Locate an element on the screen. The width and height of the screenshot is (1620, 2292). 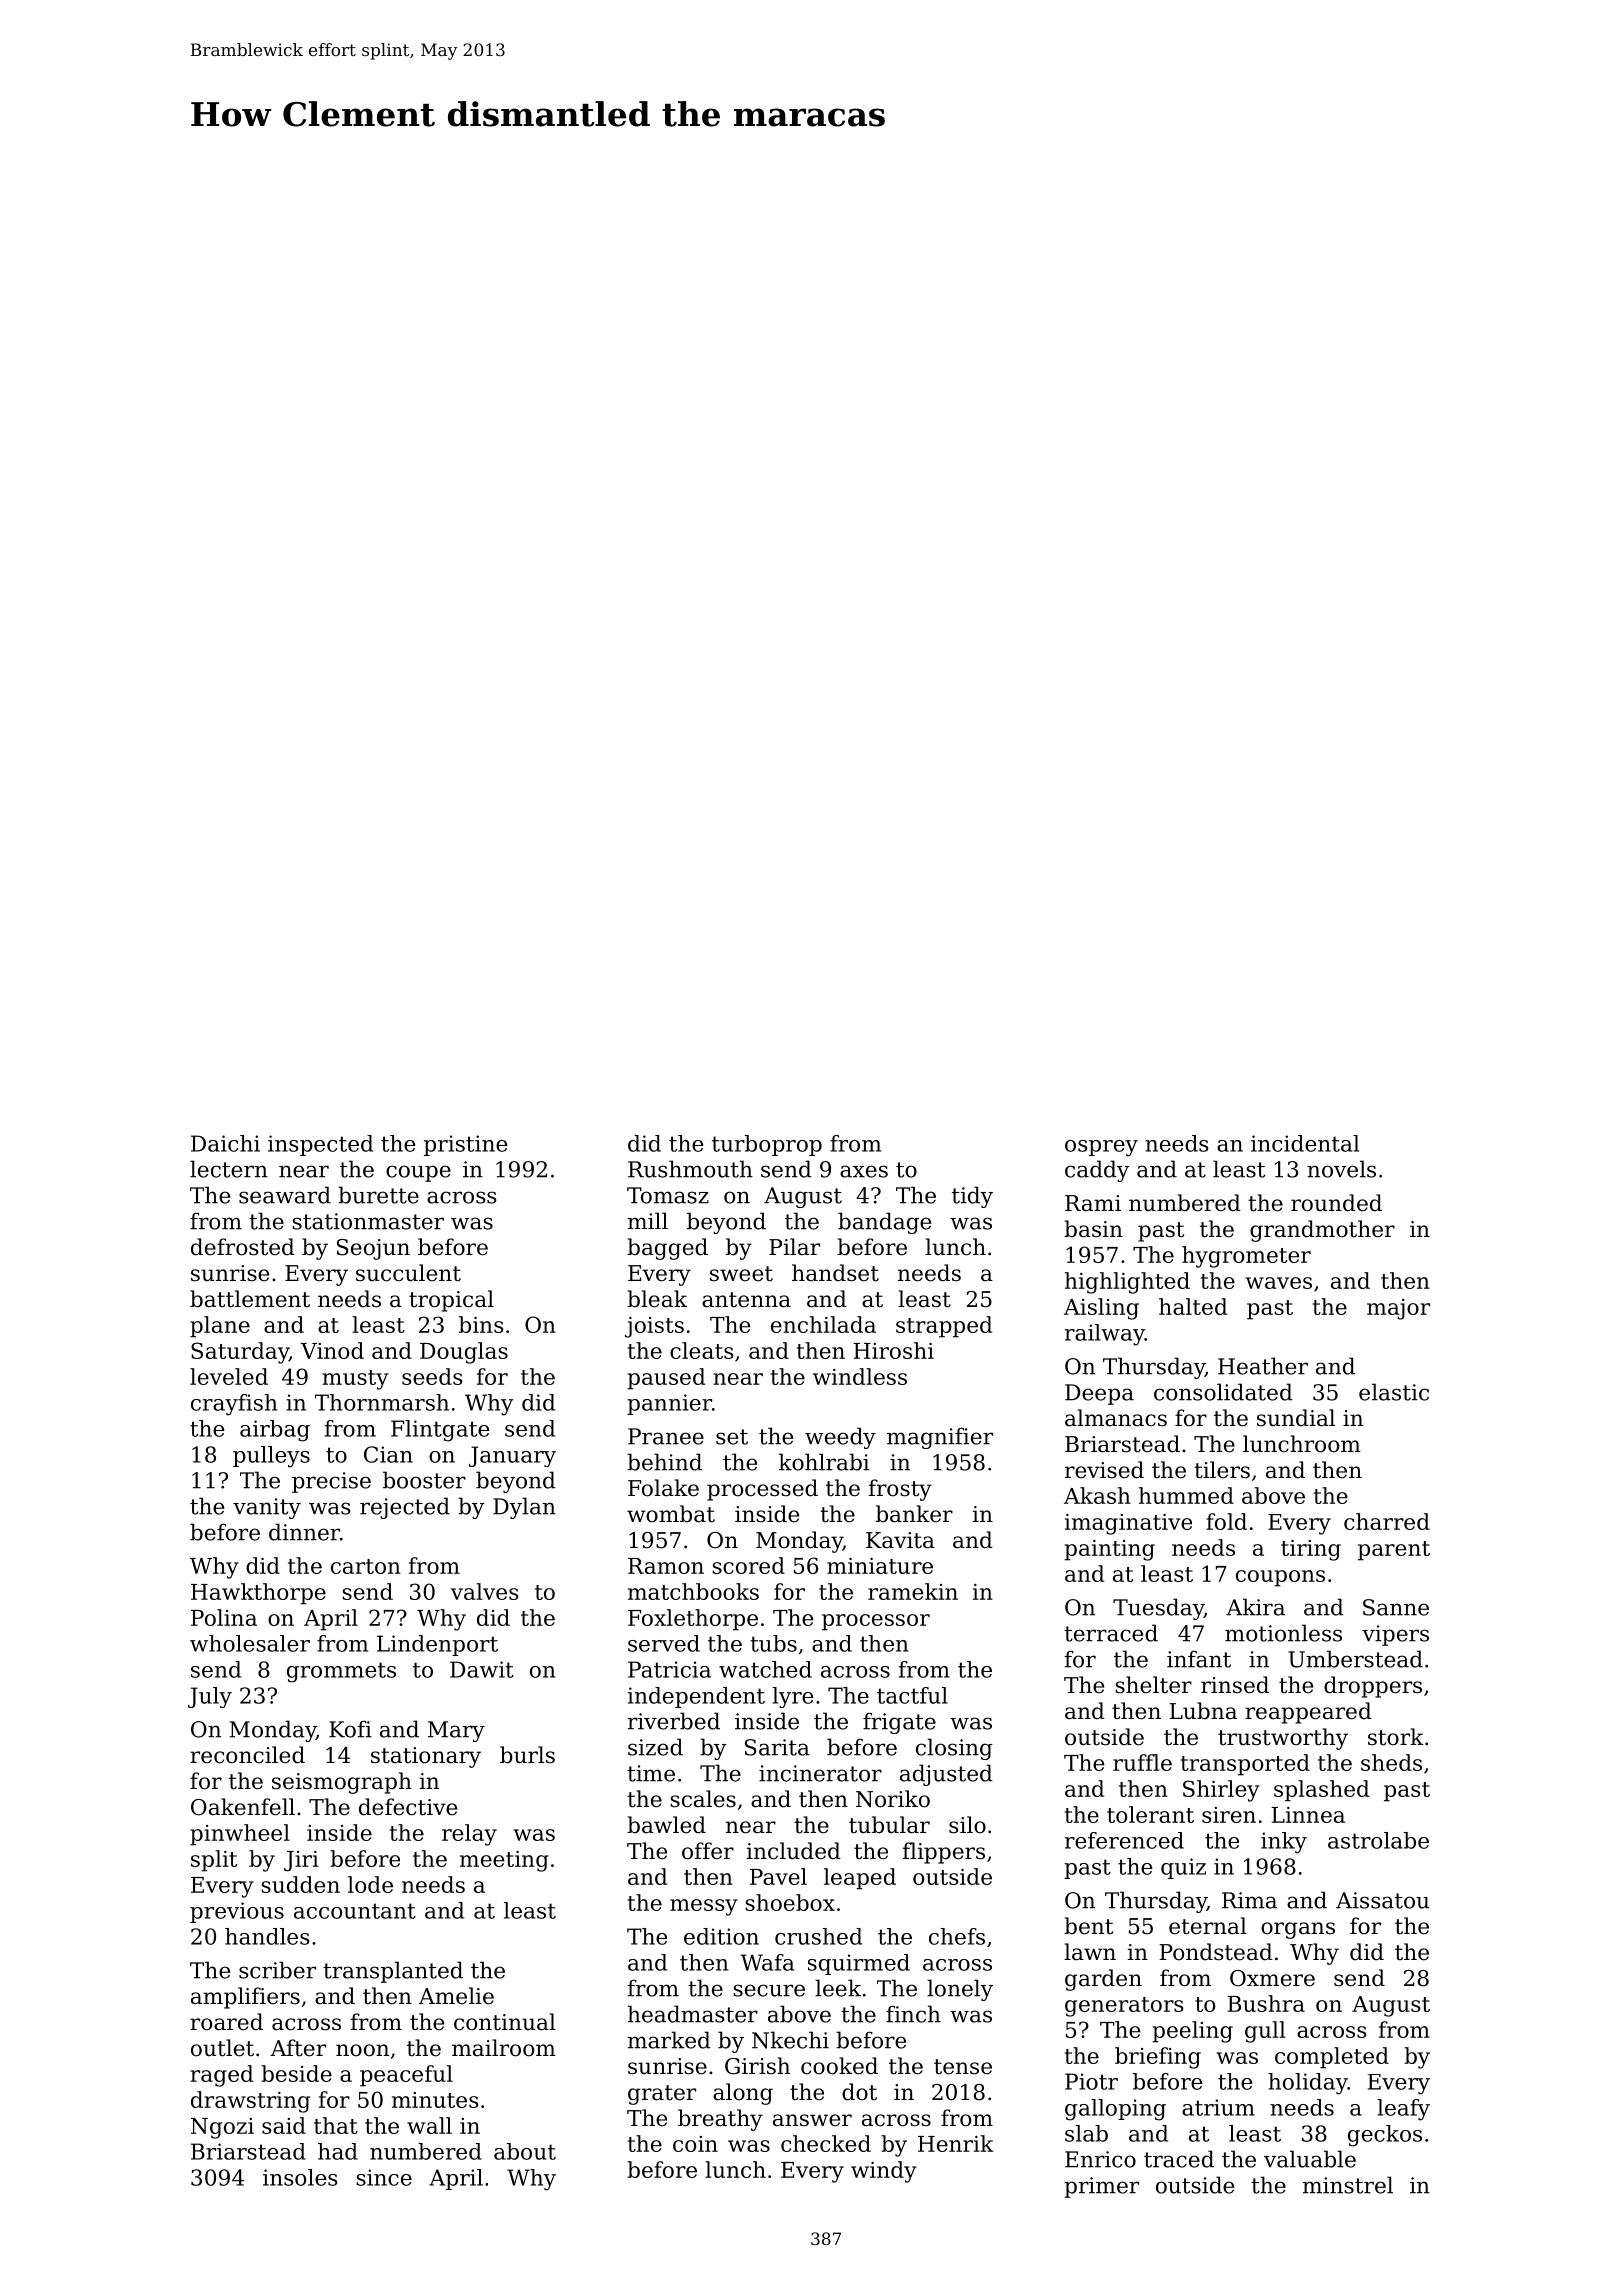
novels is located at coordinates (1341, 1169).
